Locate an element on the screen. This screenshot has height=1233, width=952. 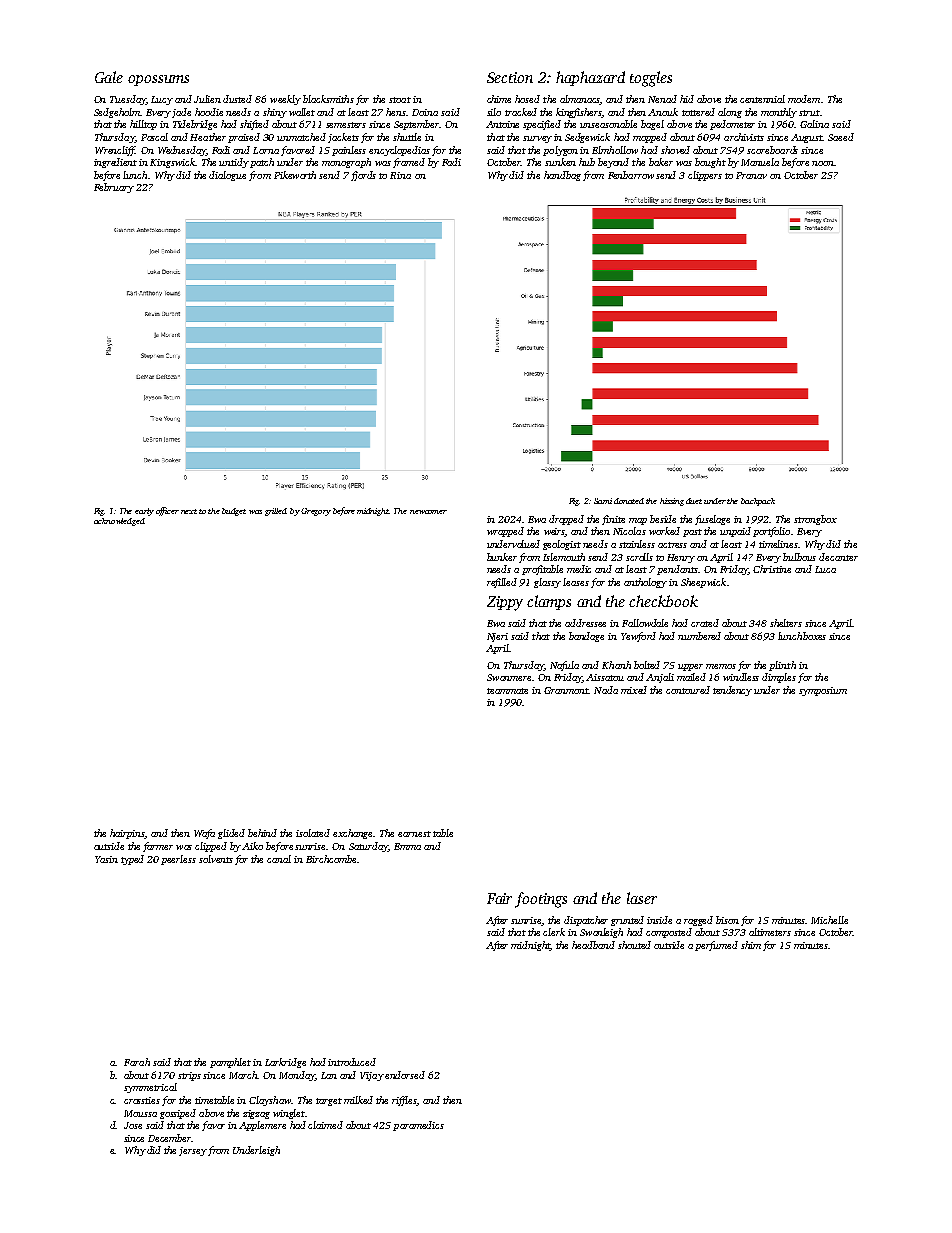
noon is located at coordinates (823, 163).
